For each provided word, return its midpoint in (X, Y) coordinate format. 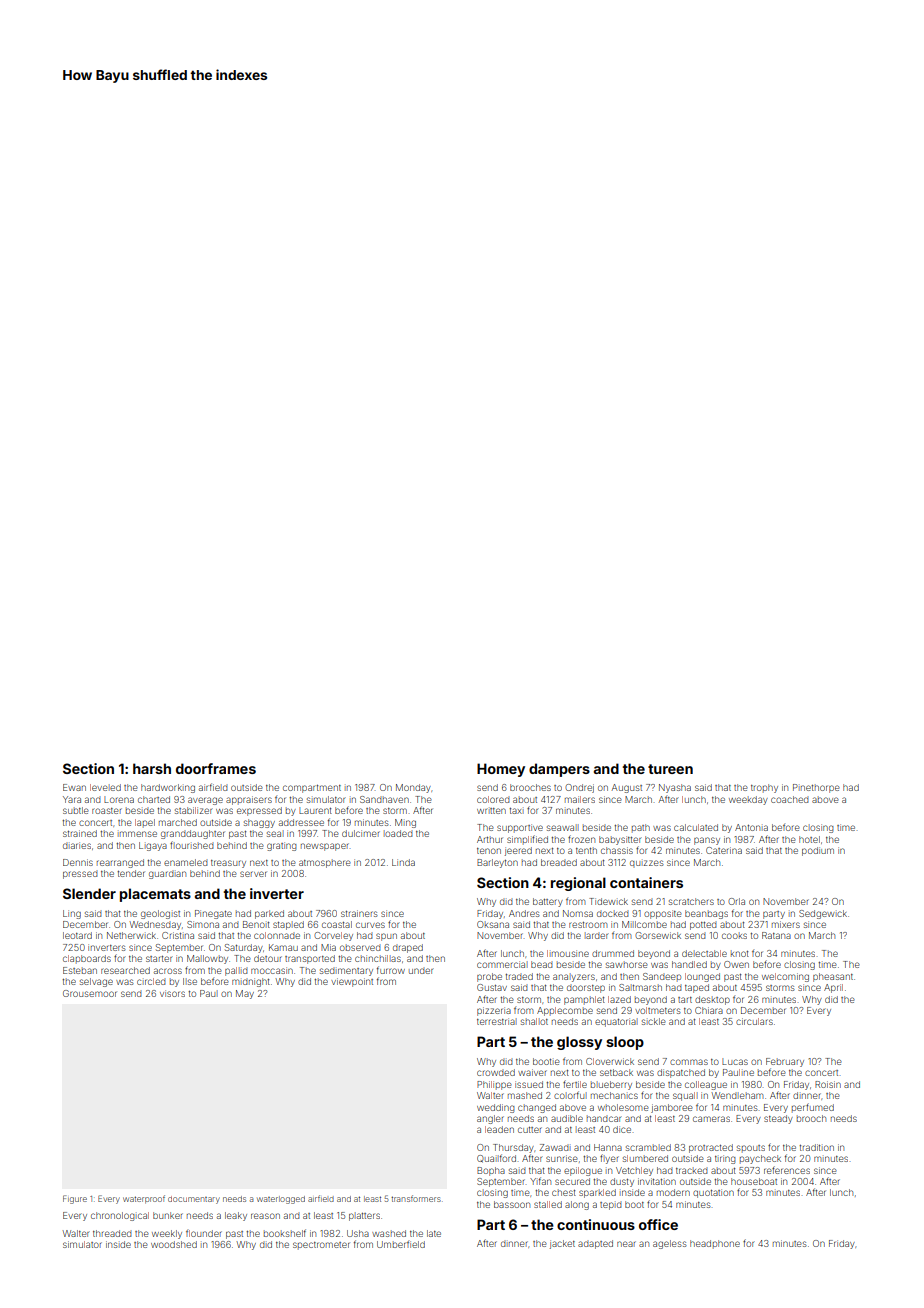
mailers (580, 799)
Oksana (493, 924)
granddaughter (193, 834)
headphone (715, 1244)
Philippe (494, 1085)
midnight (251, 982)
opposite (663, 914)
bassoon (512, 1204)
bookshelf (285, 1233)
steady (778, 1119)
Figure (75, 1199)
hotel (809, 839)
